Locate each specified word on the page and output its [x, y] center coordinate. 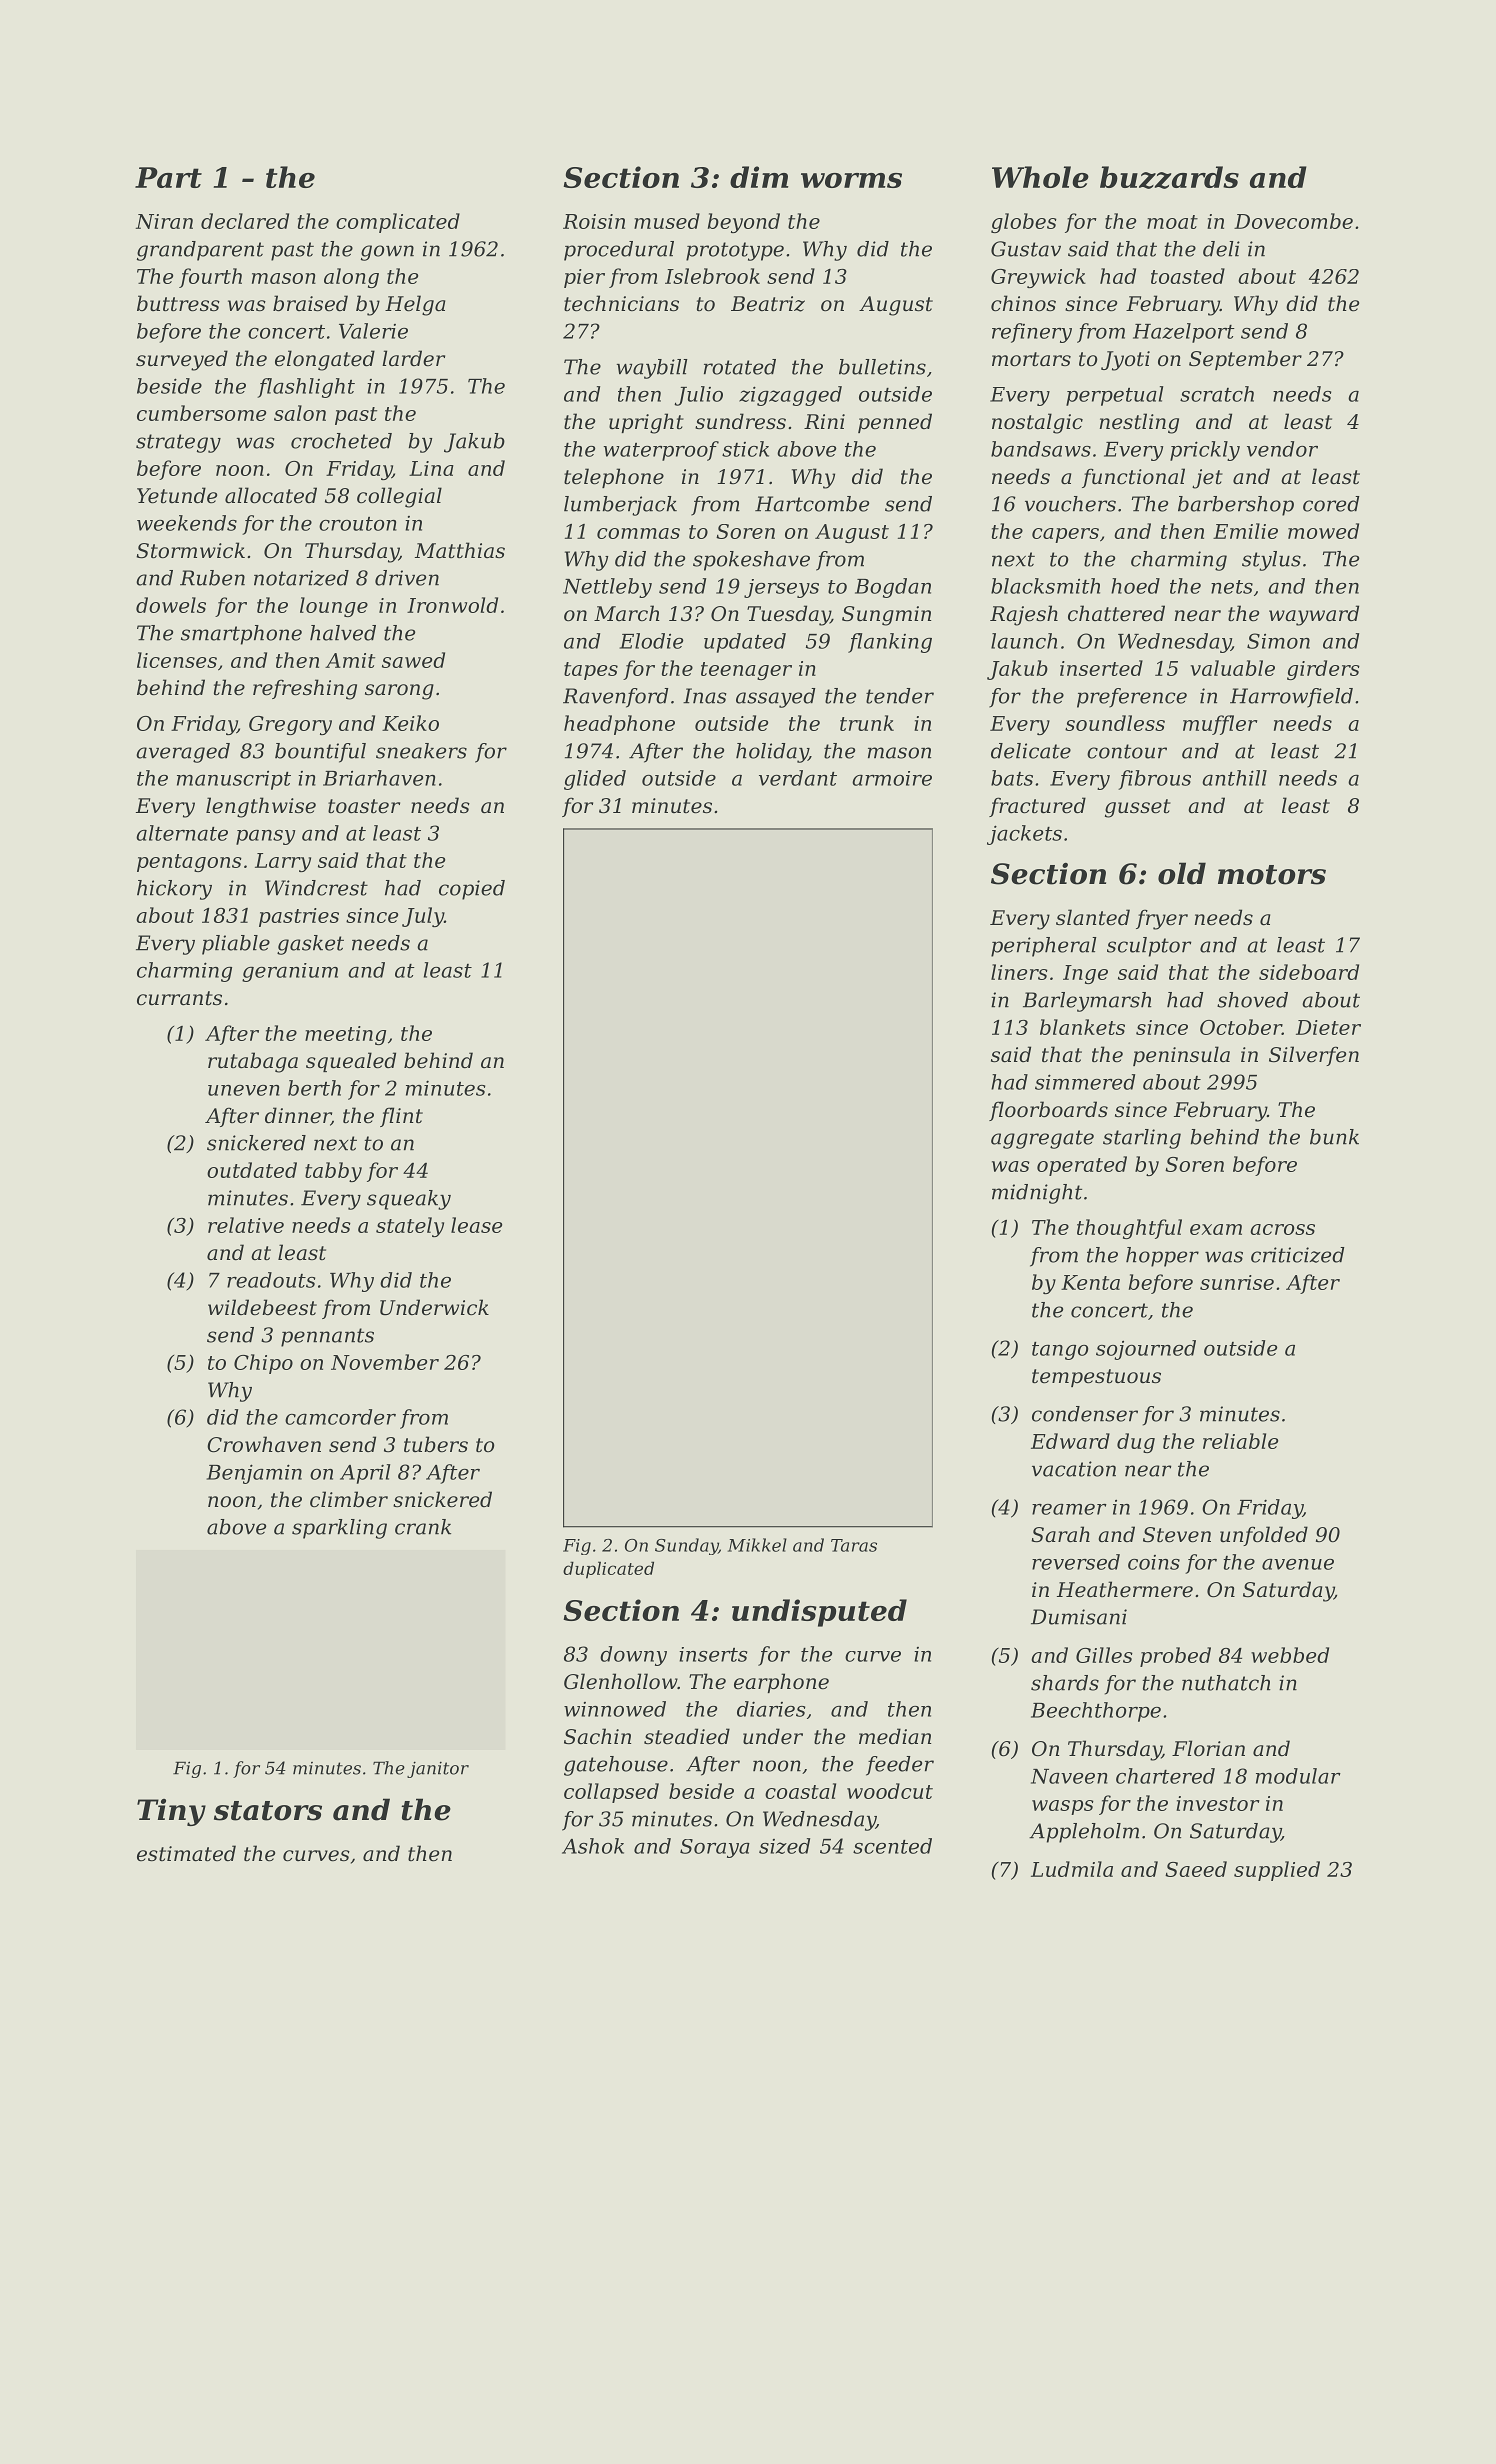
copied [472, 890]
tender [900, 696]
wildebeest [262, 1307]
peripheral [1044, 947]
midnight [1037, 1194]
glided [595, 780]
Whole [1040, 177]
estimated [186, 1853]
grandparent [200, 251]
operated [1082, 1166]
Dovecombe [1293, 221]
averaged [183, 753]
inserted [1101, 668]
